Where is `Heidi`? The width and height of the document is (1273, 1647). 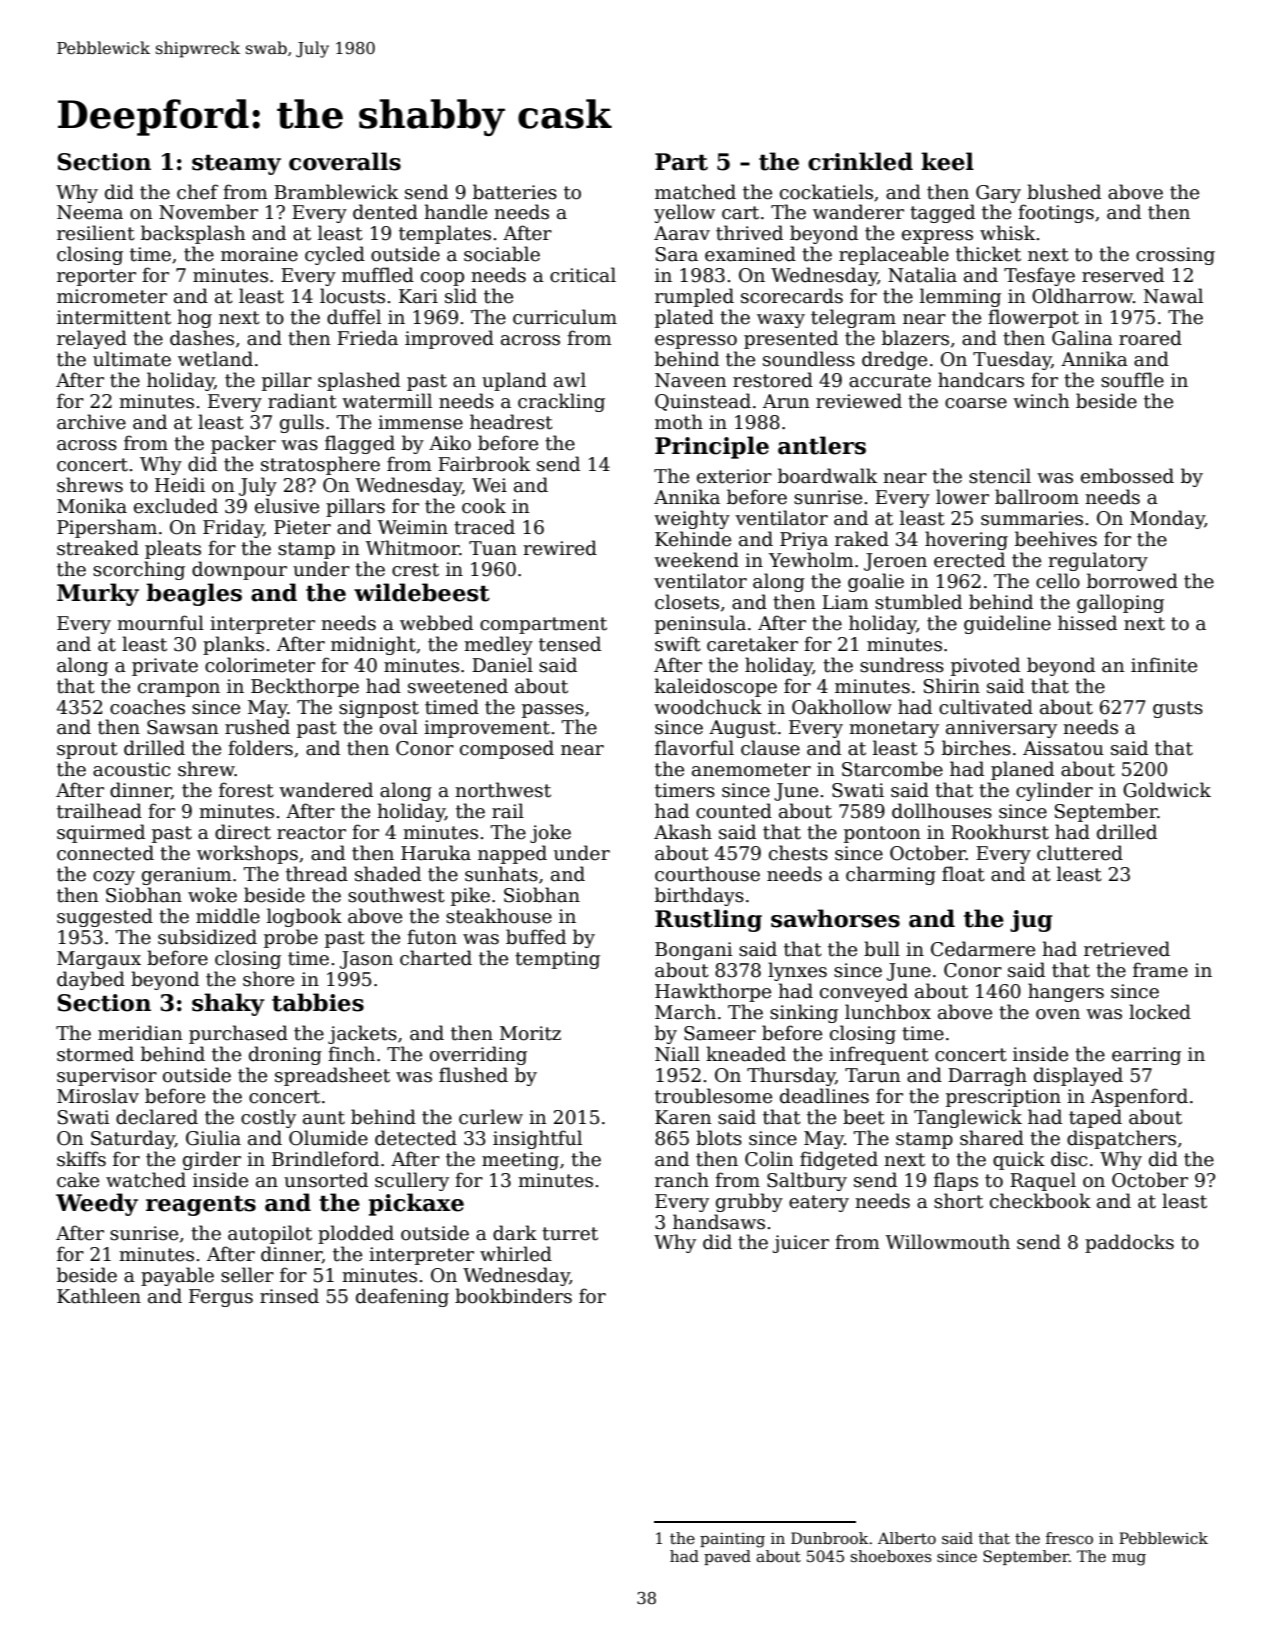
Heidi is located at coordinates (180, 485).
